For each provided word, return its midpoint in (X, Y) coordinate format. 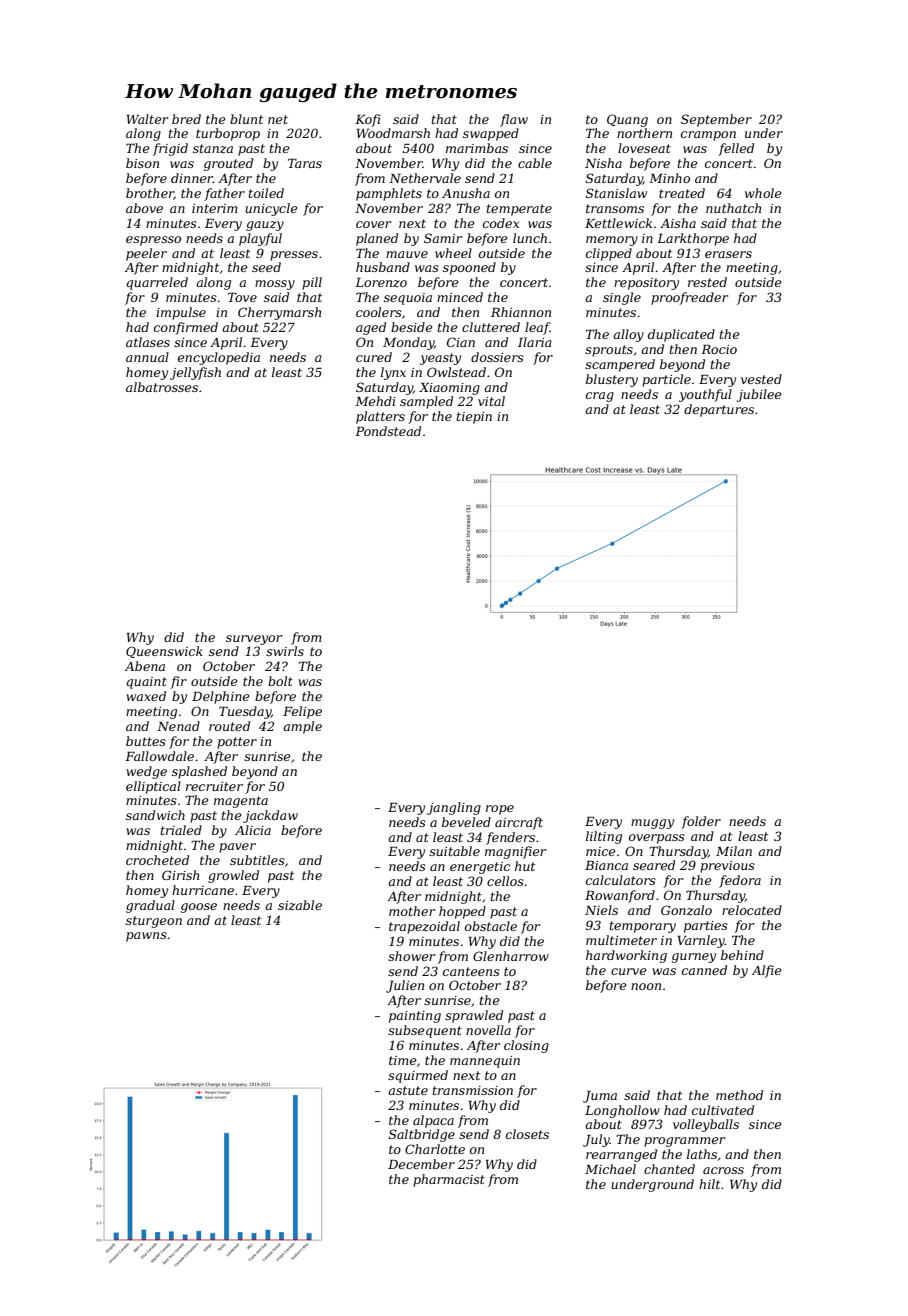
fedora (740, 881)
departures (719, 410)
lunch (530, 238)
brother (150, 194)
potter (237, 743)
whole (763, 193)
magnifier (515, 852)
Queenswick (164, 652)
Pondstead (388, 431)
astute (408, 1090)
